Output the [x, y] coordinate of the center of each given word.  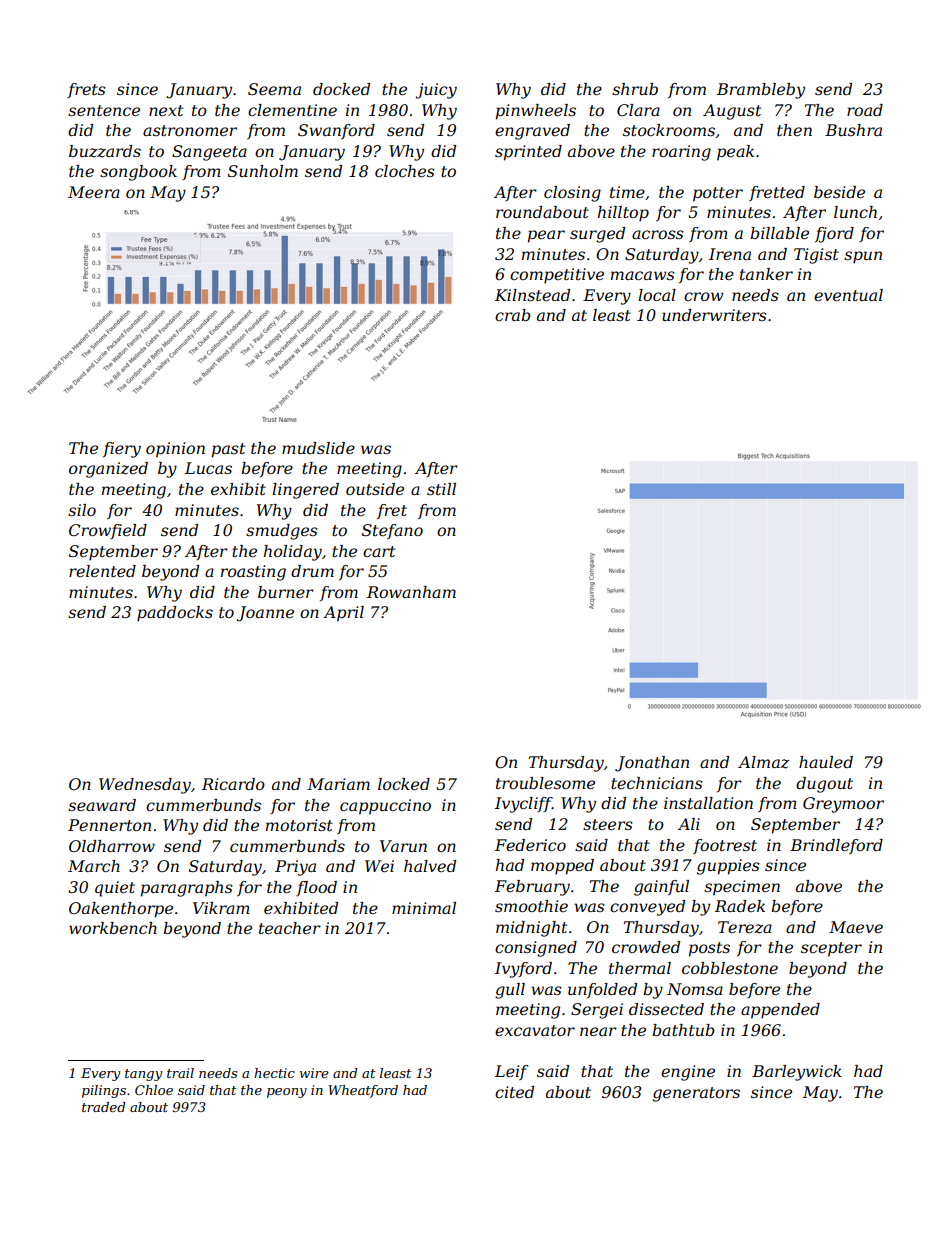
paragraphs [187, 889]
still [441, 489]
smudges [282, 532]
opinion [175, 450]
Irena [730, 254]
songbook [138, 173]
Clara [638, 110]
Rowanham [411, 592]
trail [180, 1073]
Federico [530, 845]
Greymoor [843, 805]
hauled [826, 762]
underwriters [714, 315]
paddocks [175, 614]
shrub [635, 89]
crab [513, 315]
